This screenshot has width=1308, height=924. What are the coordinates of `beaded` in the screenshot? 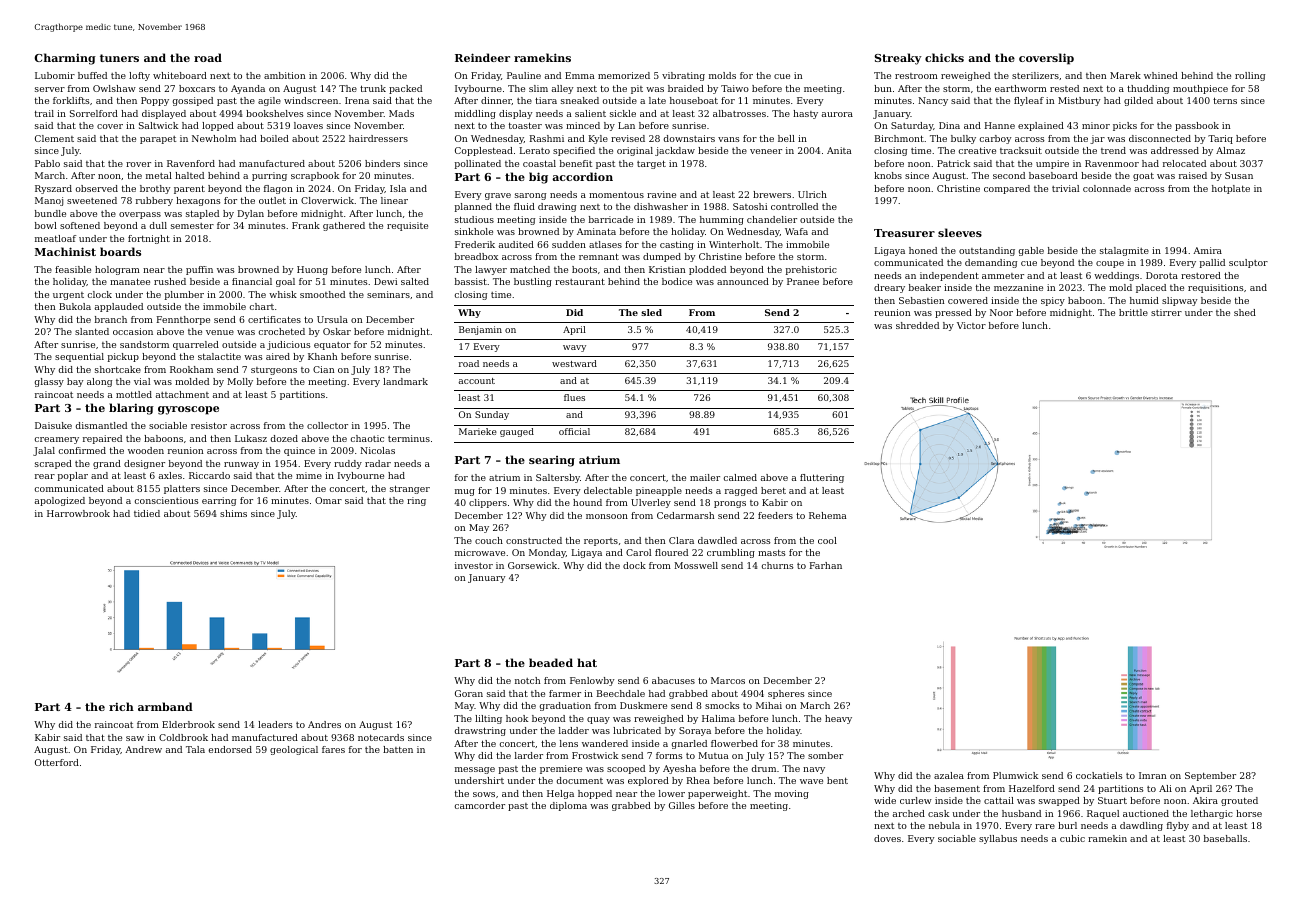 It's located at (551, 662).
